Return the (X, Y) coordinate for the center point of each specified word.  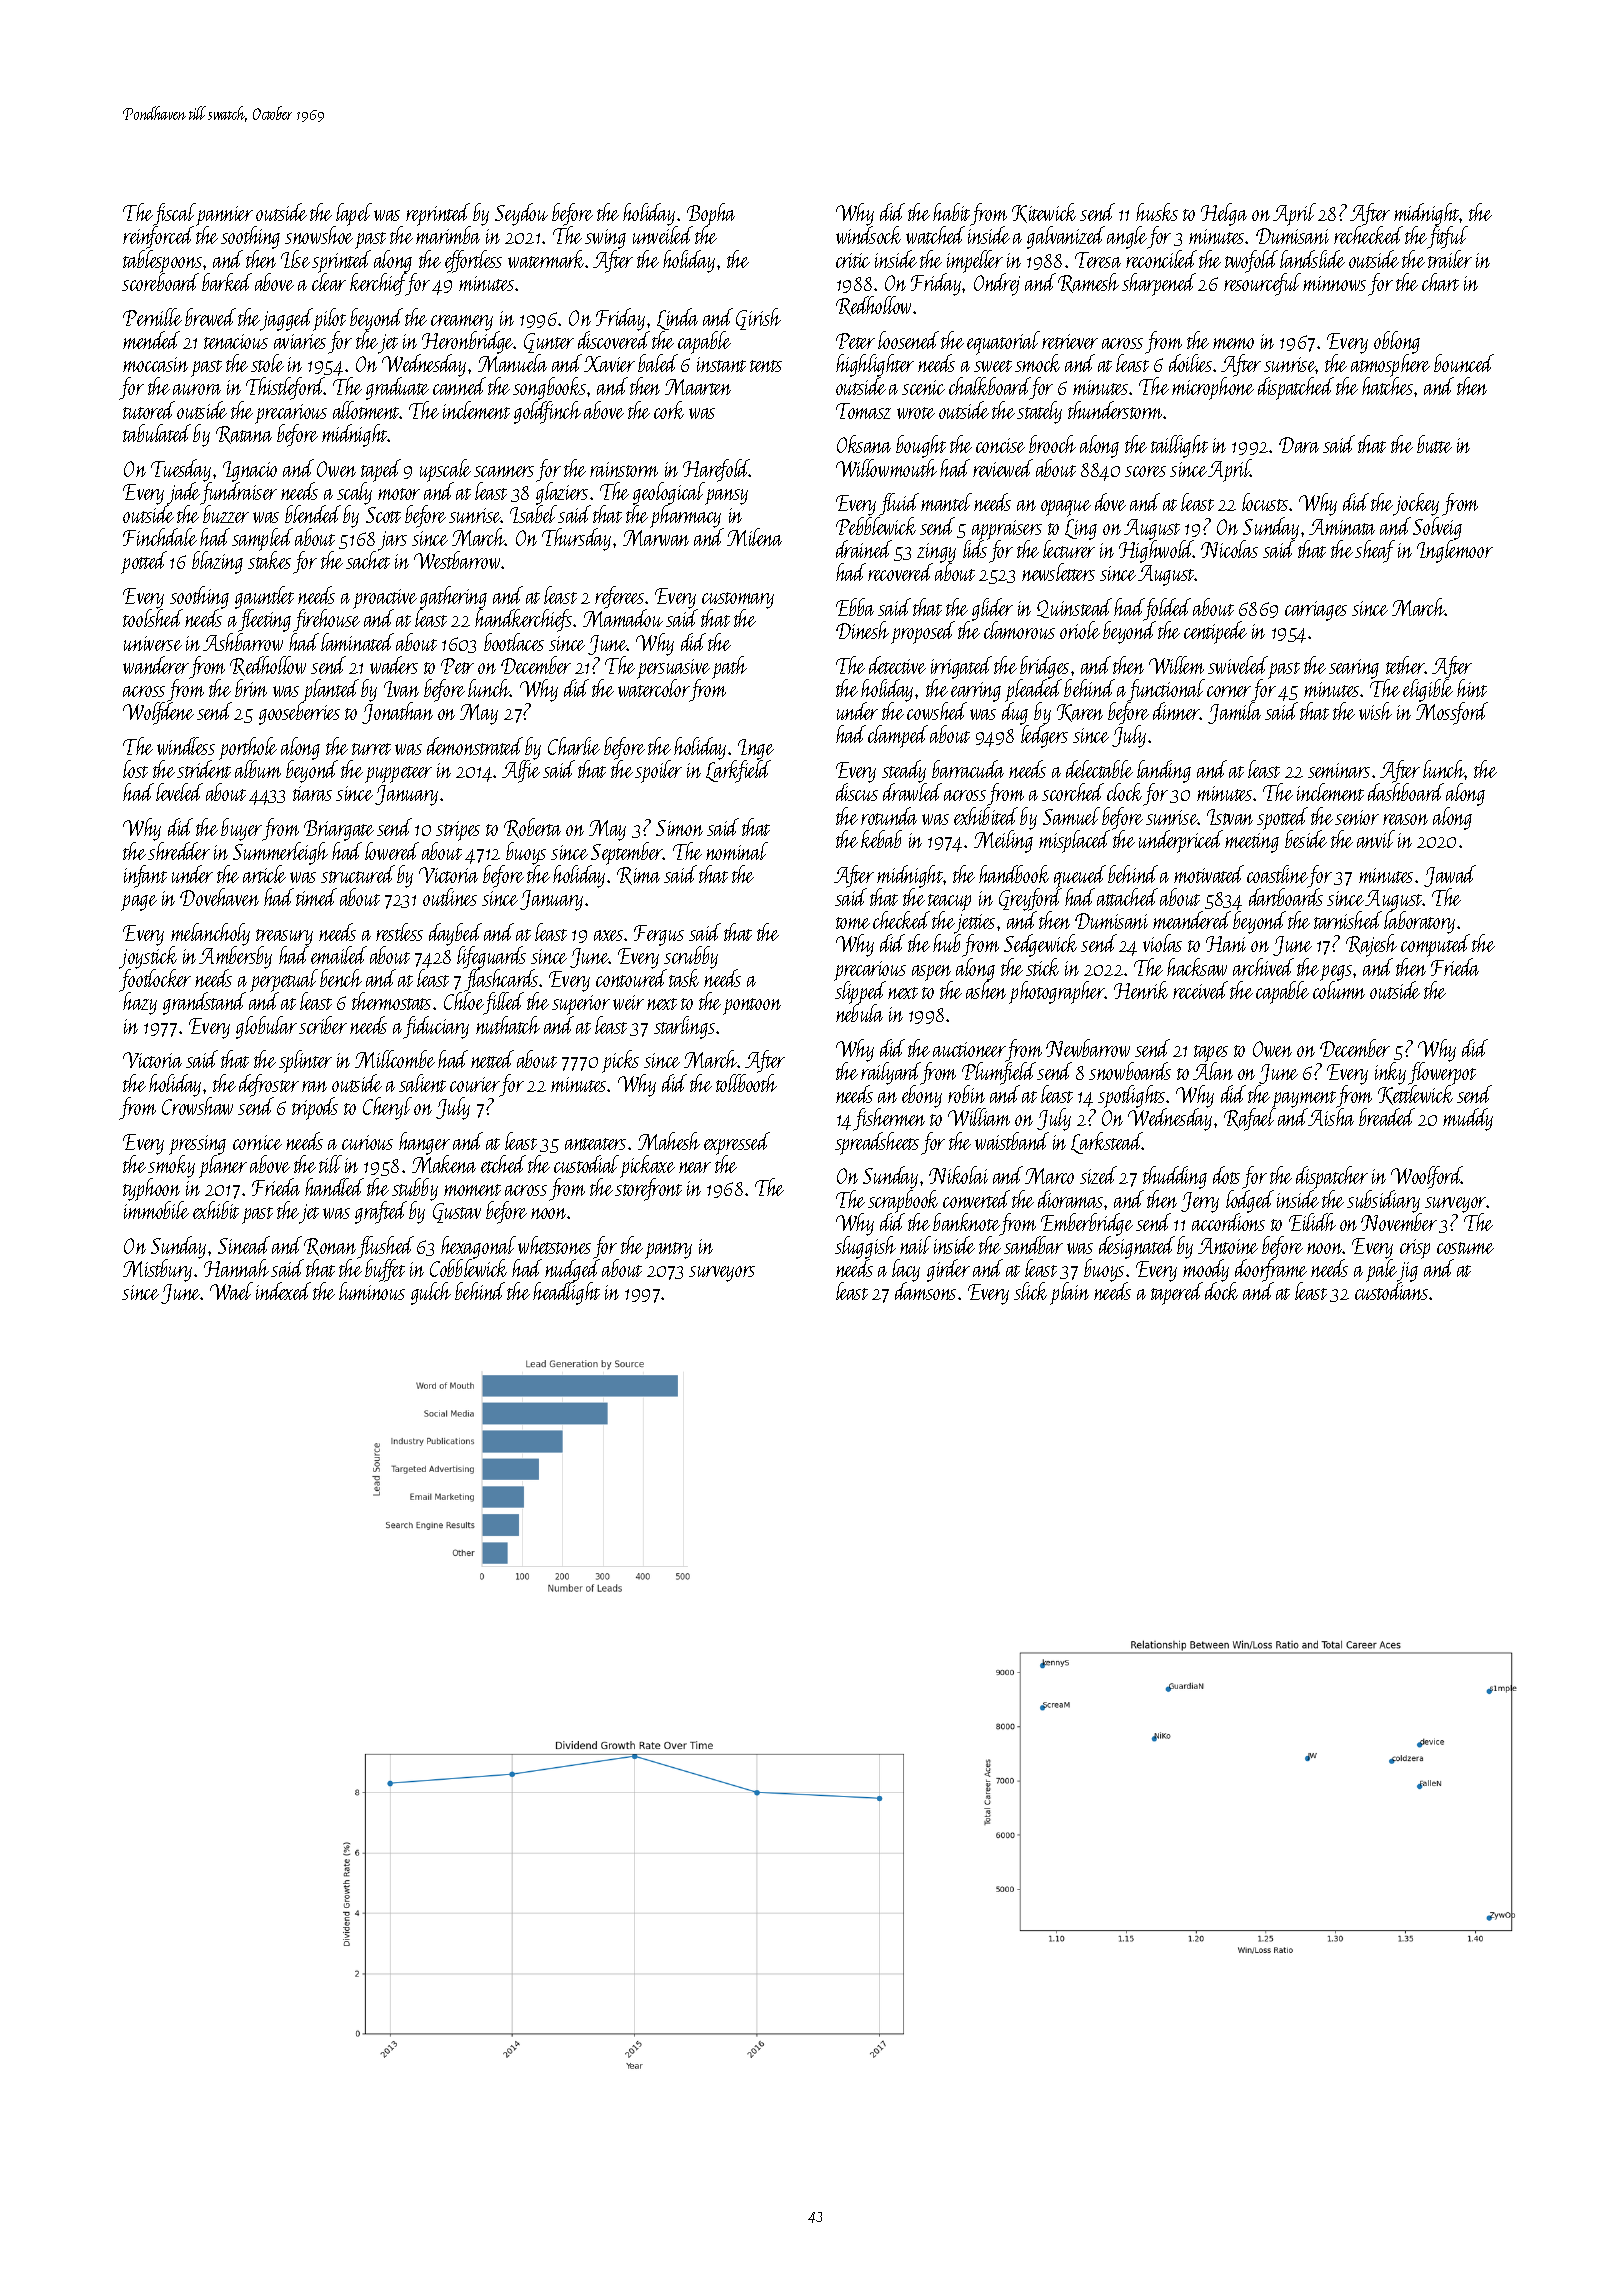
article (264, 874)
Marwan (656, 538)
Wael (231, 1291)
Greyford (1029, 900)
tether (1405, 665)
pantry (668, 1250)
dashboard (1405, 792)
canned (458, 386)
